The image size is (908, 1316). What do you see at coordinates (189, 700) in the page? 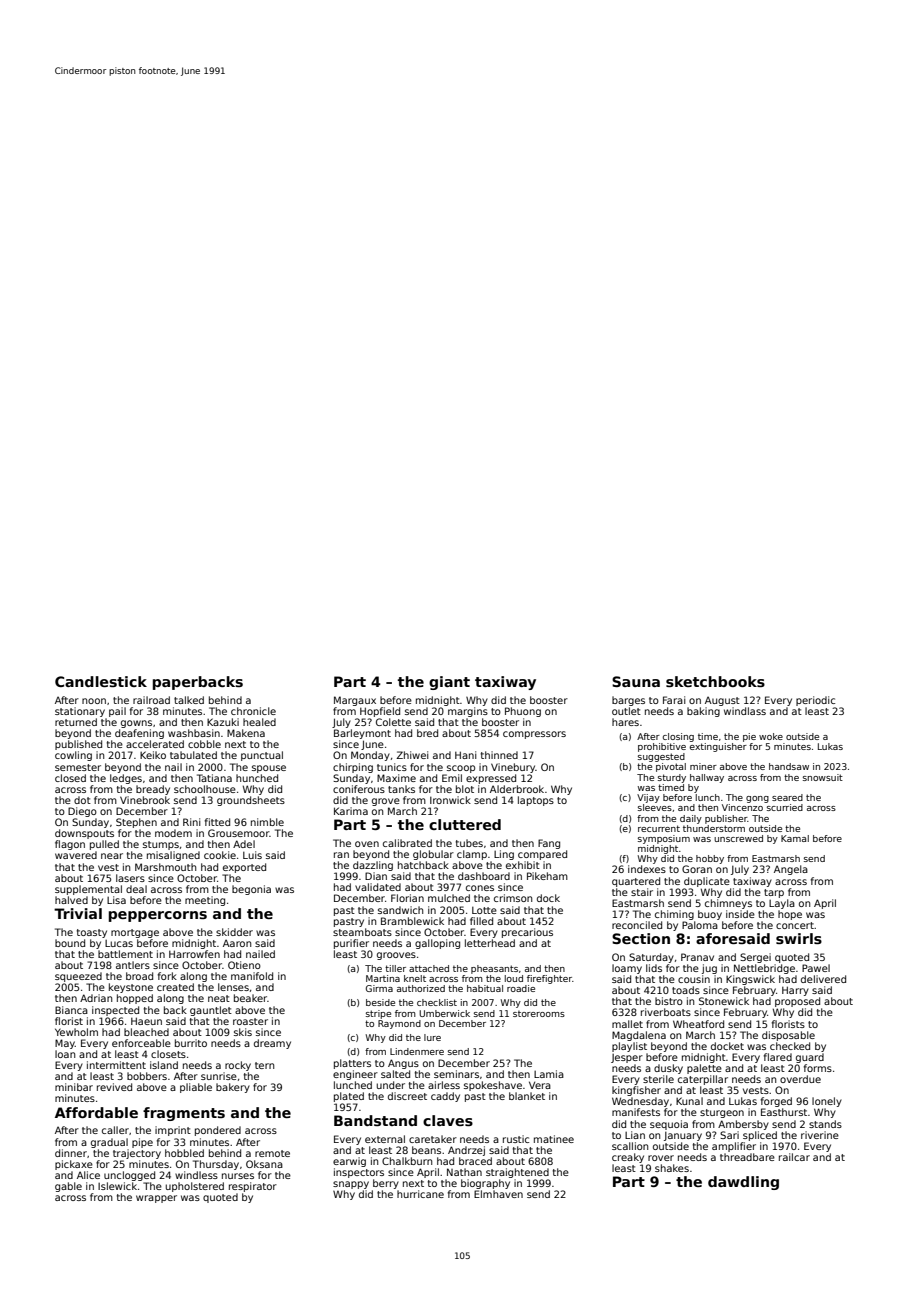
I see `talked` at bounding box center [189, 700].
